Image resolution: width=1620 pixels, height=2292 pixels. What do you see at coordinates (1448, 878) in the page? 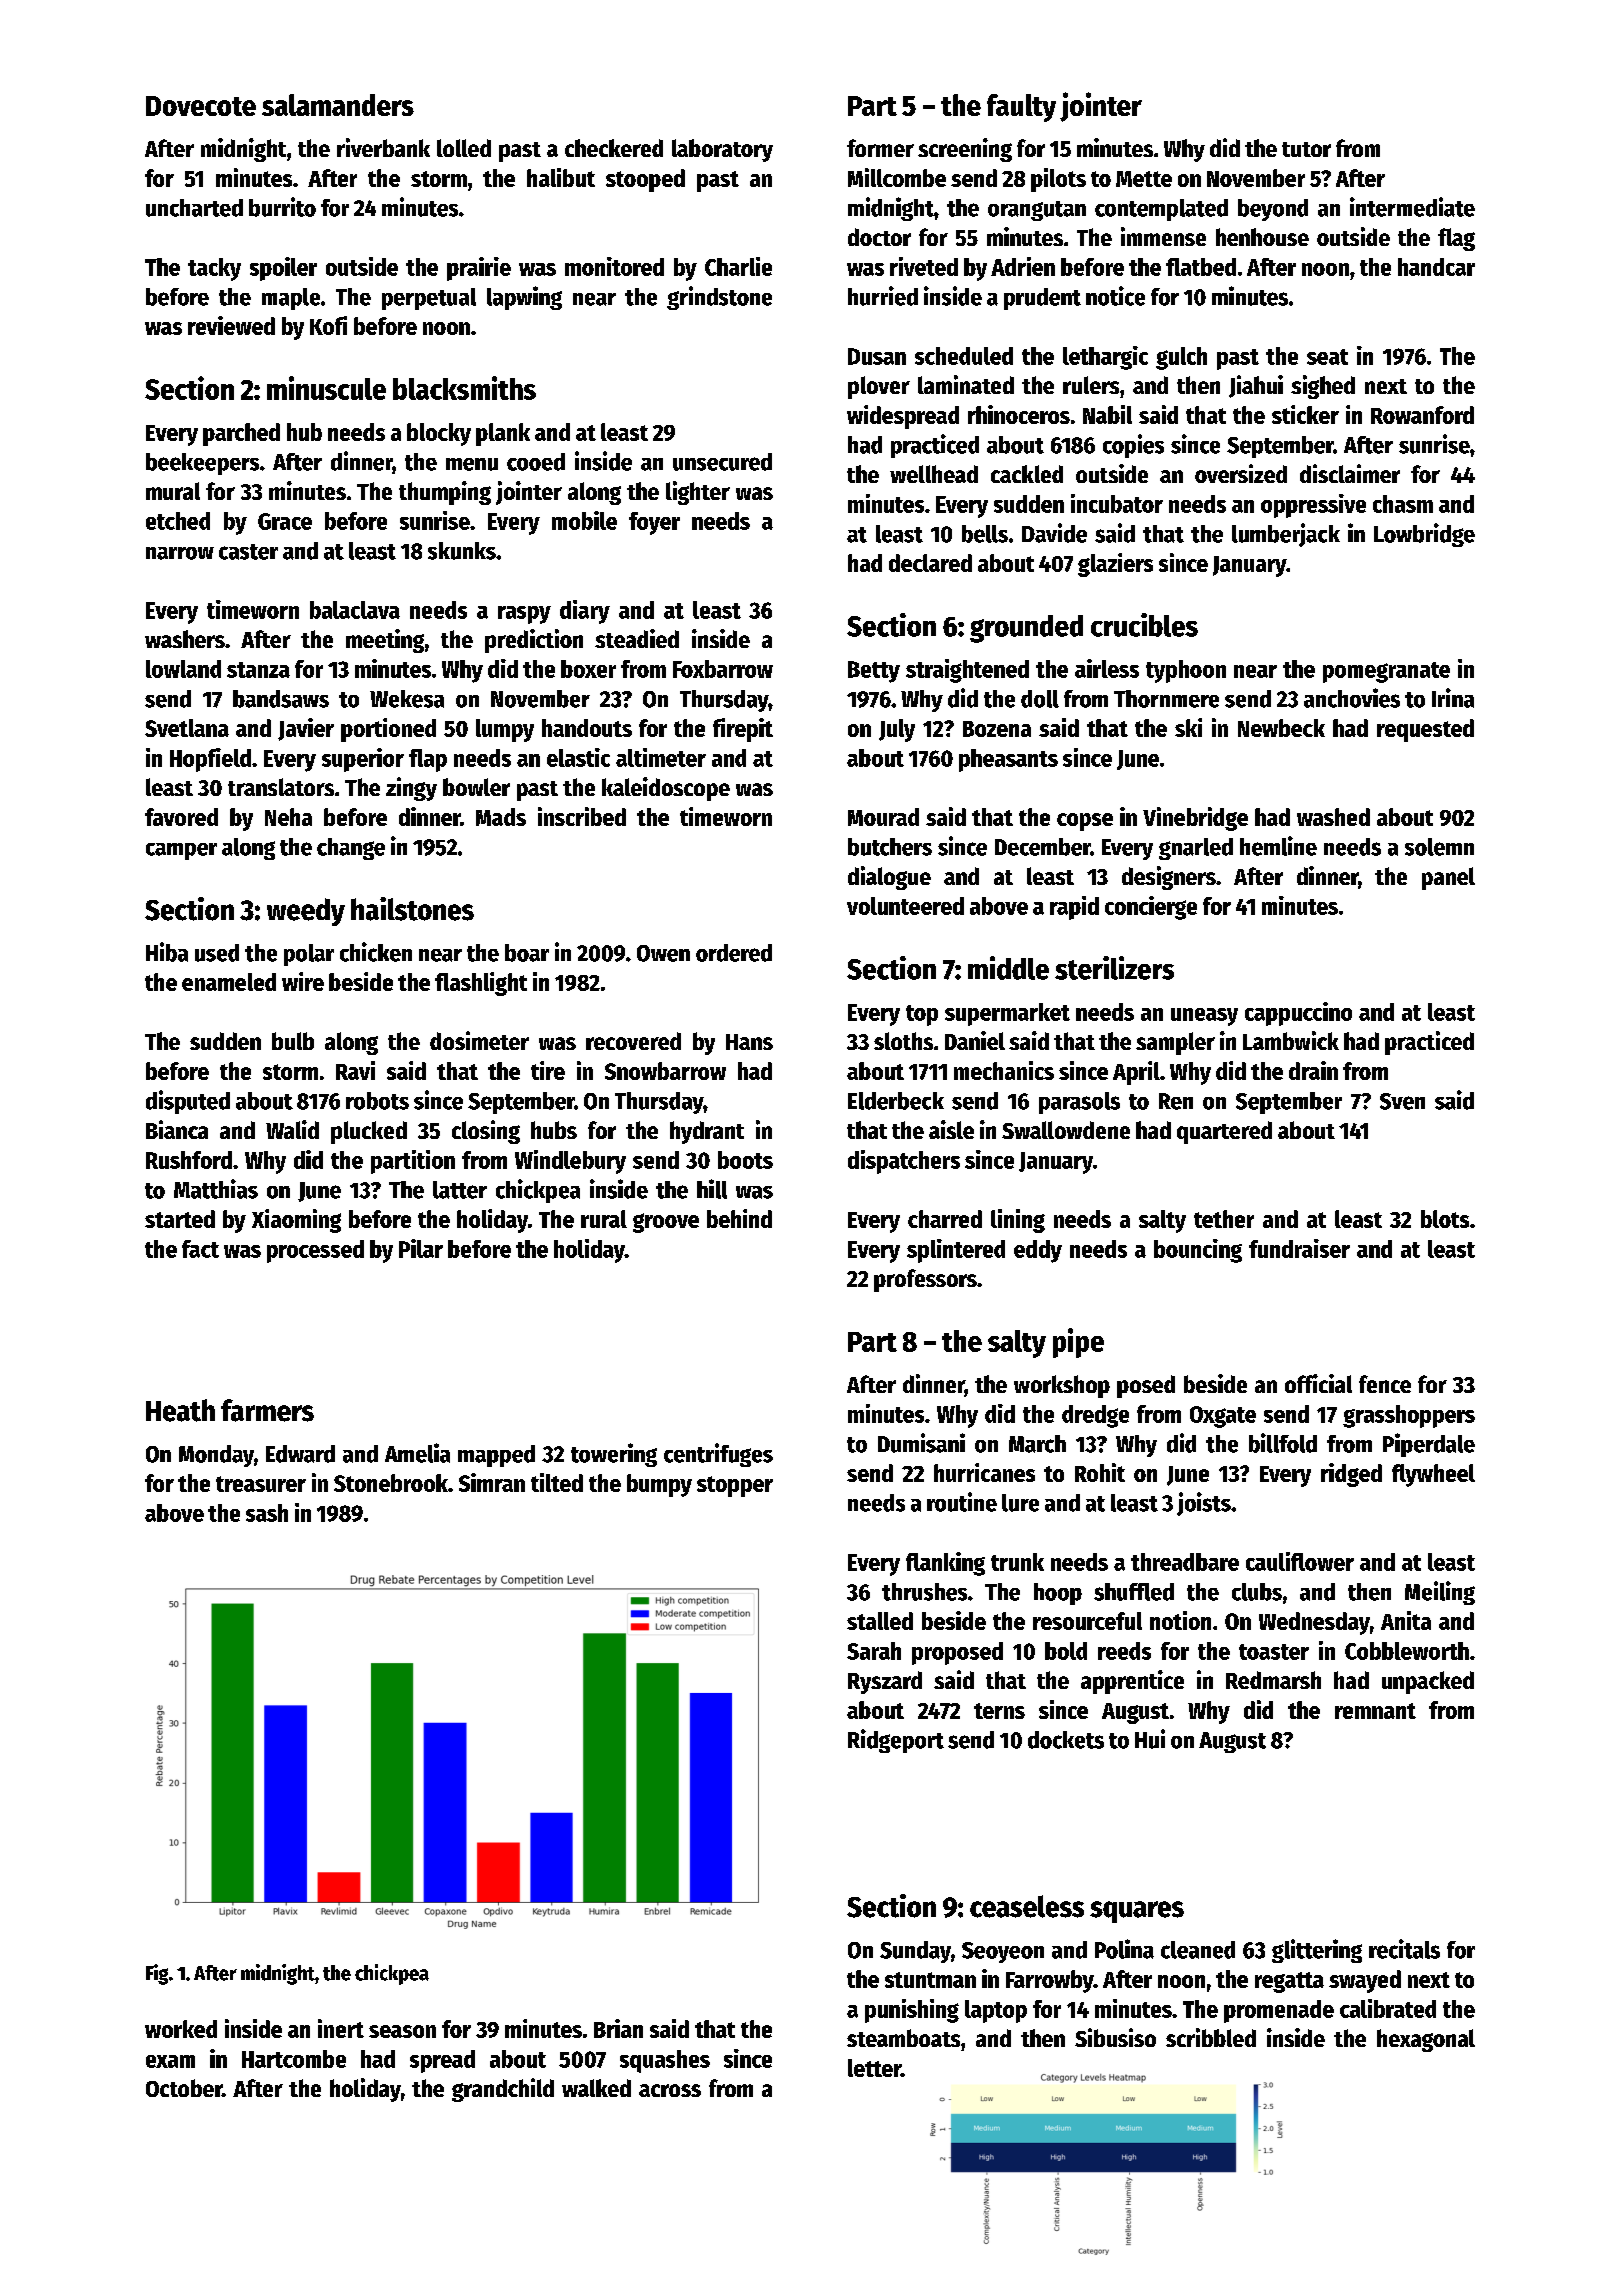
I see `panel` at bounding box center [1448, 878].
